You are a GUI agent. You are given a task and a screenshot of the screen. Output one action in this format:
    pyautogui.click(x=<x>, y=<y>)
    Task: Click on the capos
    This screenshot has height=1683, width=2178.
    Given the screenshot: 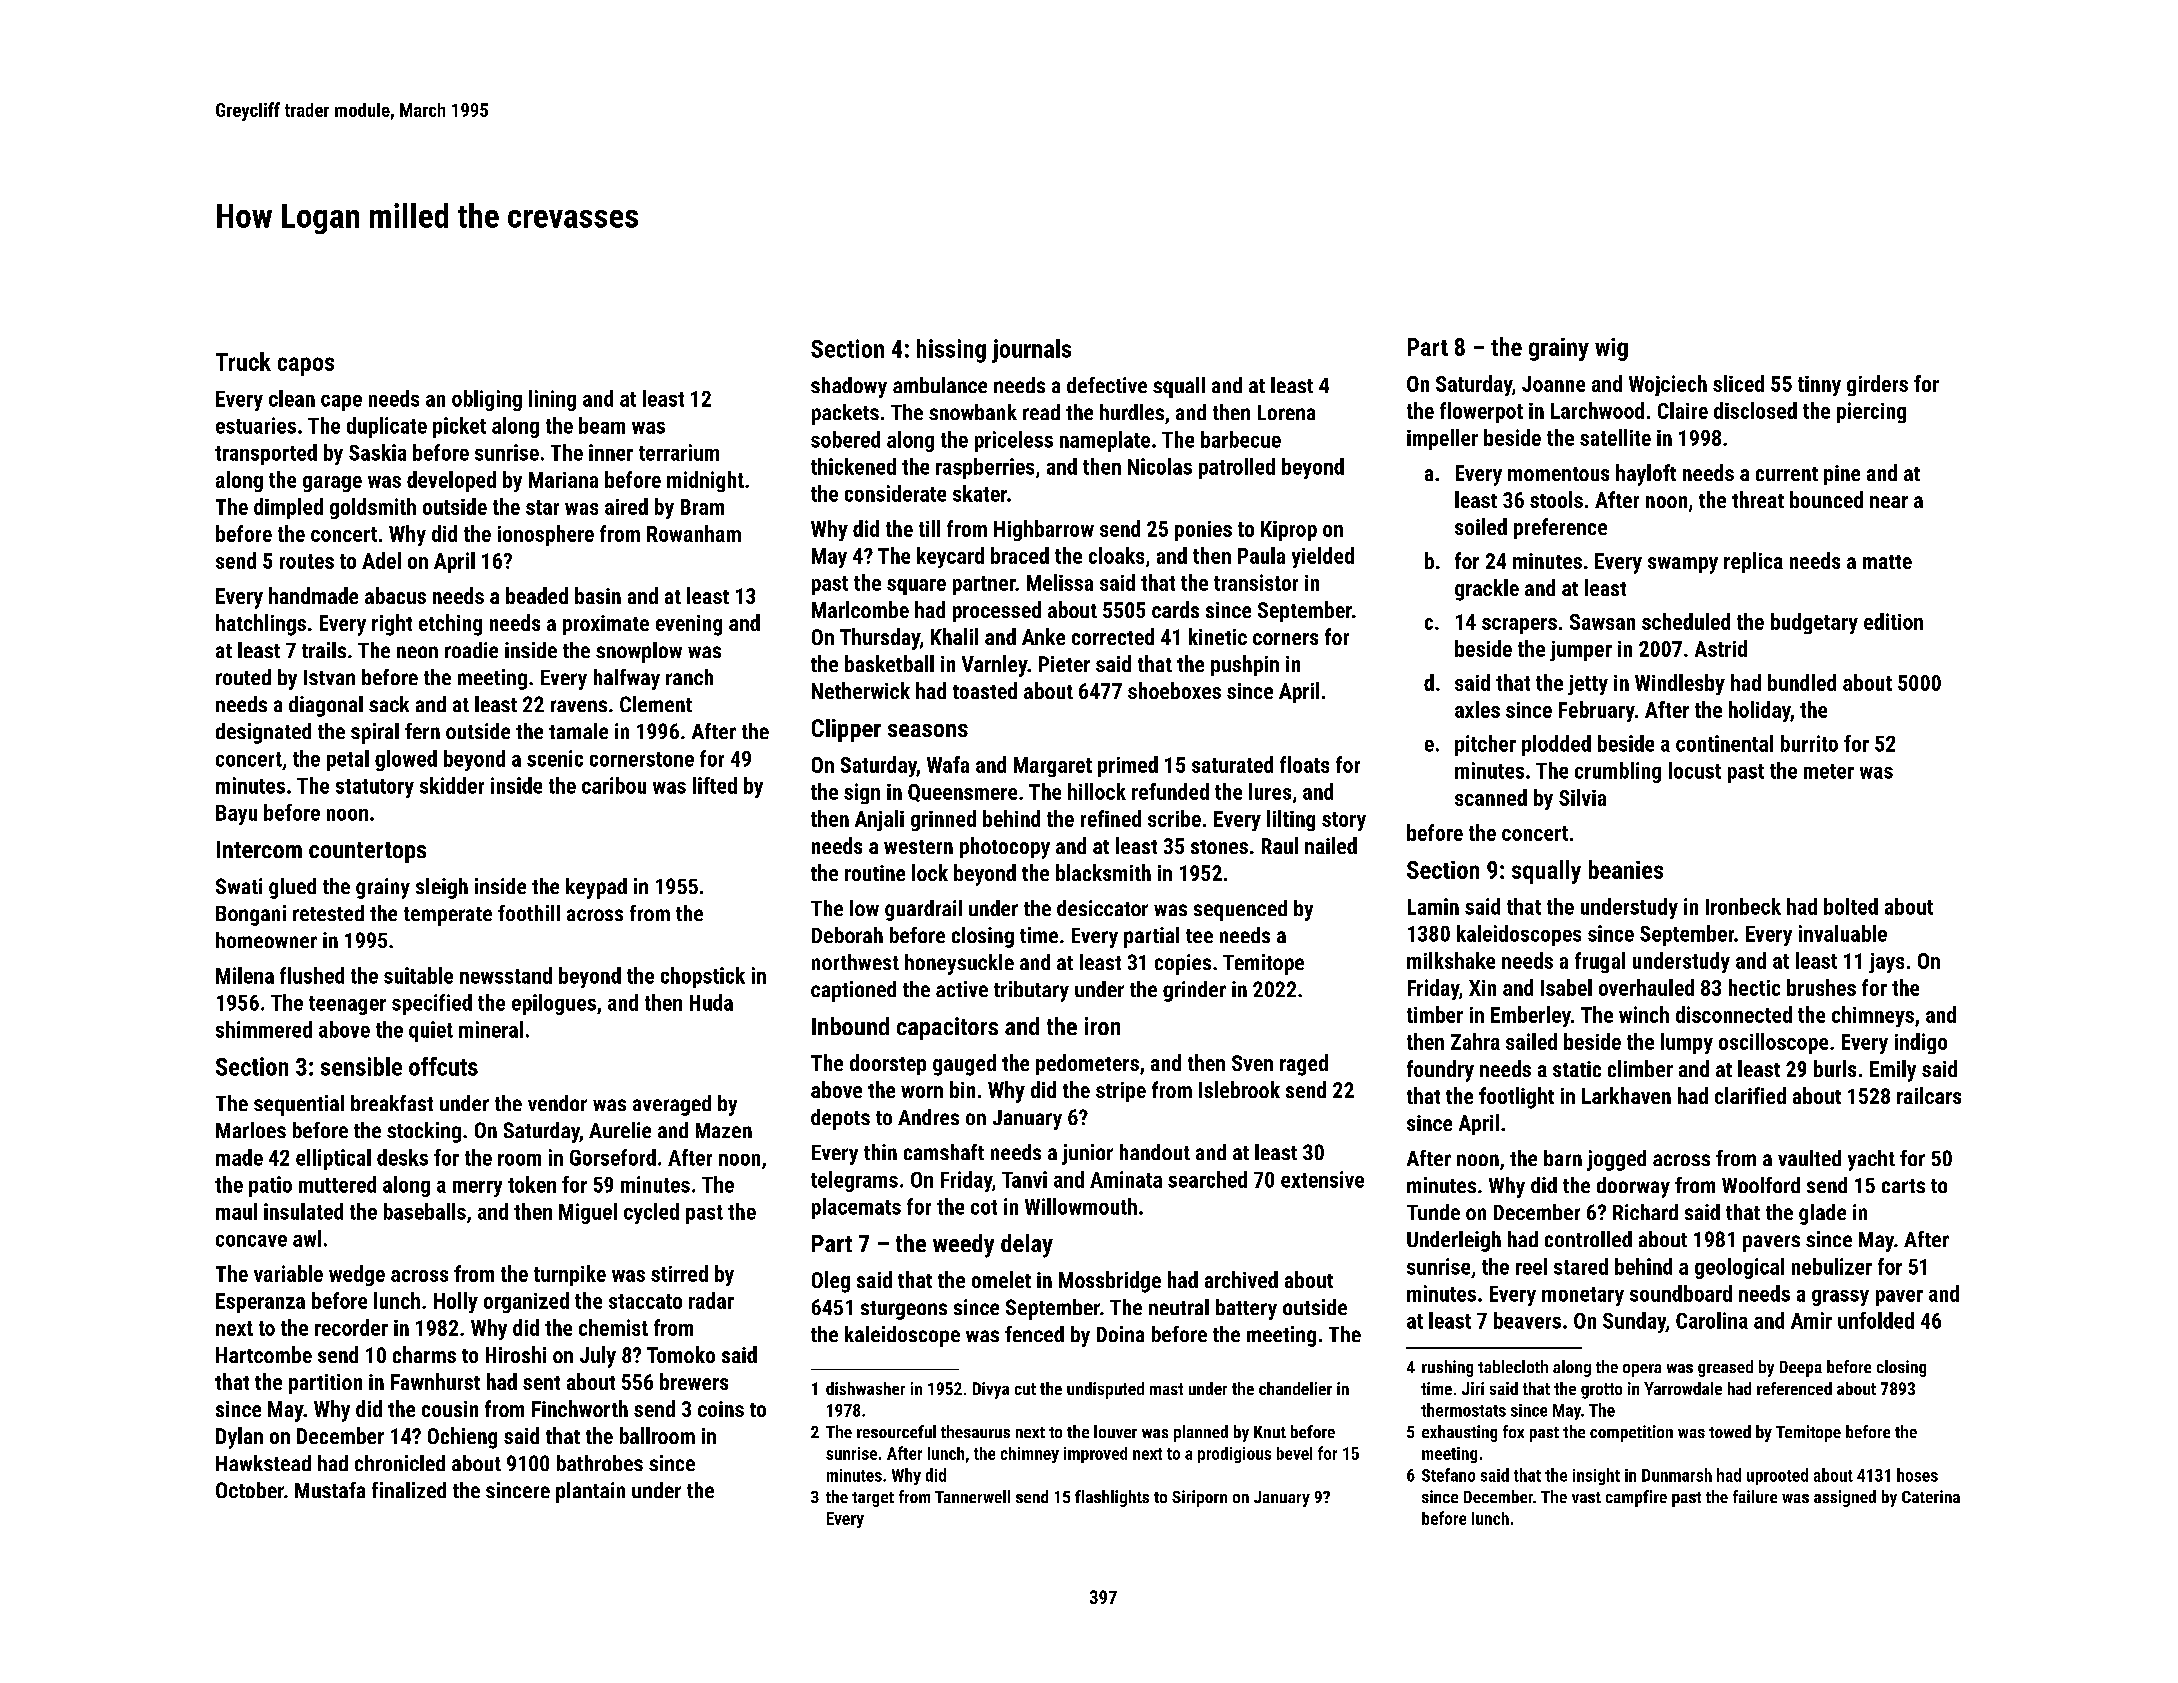 What is the action you would take?
    pyautogui.click(x=306, y=366)
